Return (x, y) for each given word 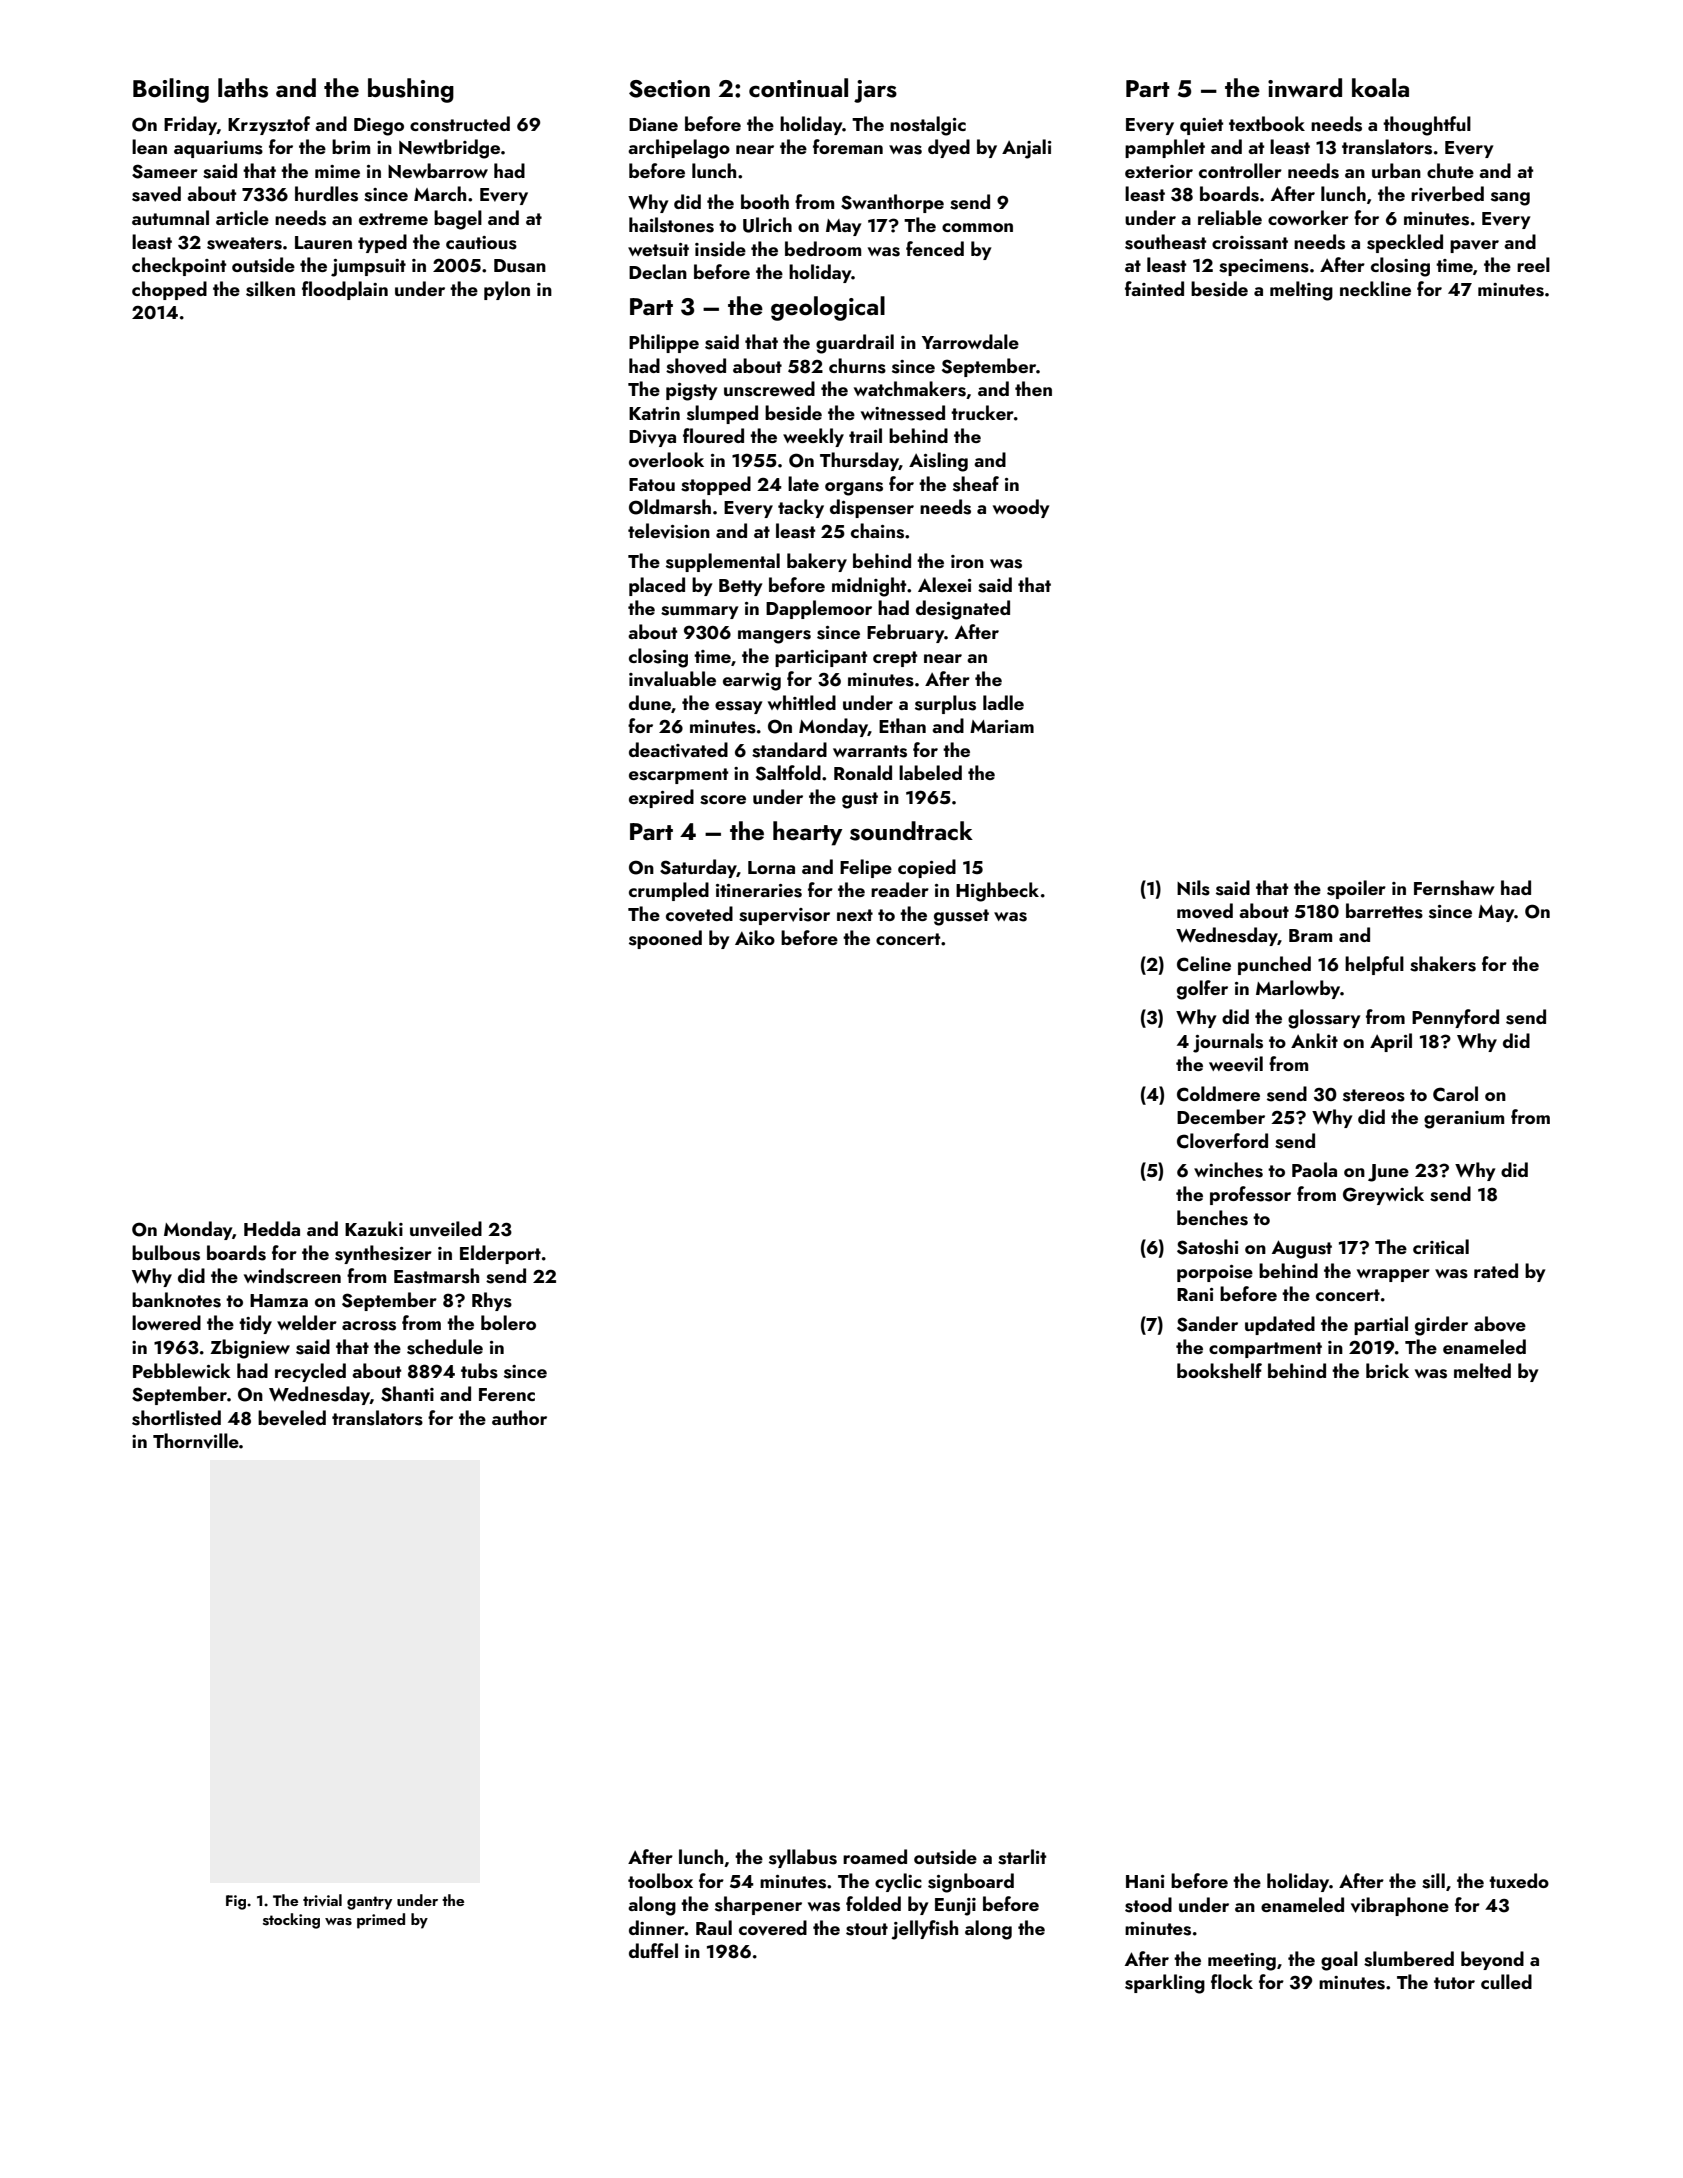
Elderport (500, 1254)
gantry (369, 1903)
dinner (657, 1927)
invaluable (672, 679)
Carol (1455, 1094)
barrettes (1384, 911)
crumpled (669, 891)
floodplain (345, 290)
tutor (1454, 1983)
